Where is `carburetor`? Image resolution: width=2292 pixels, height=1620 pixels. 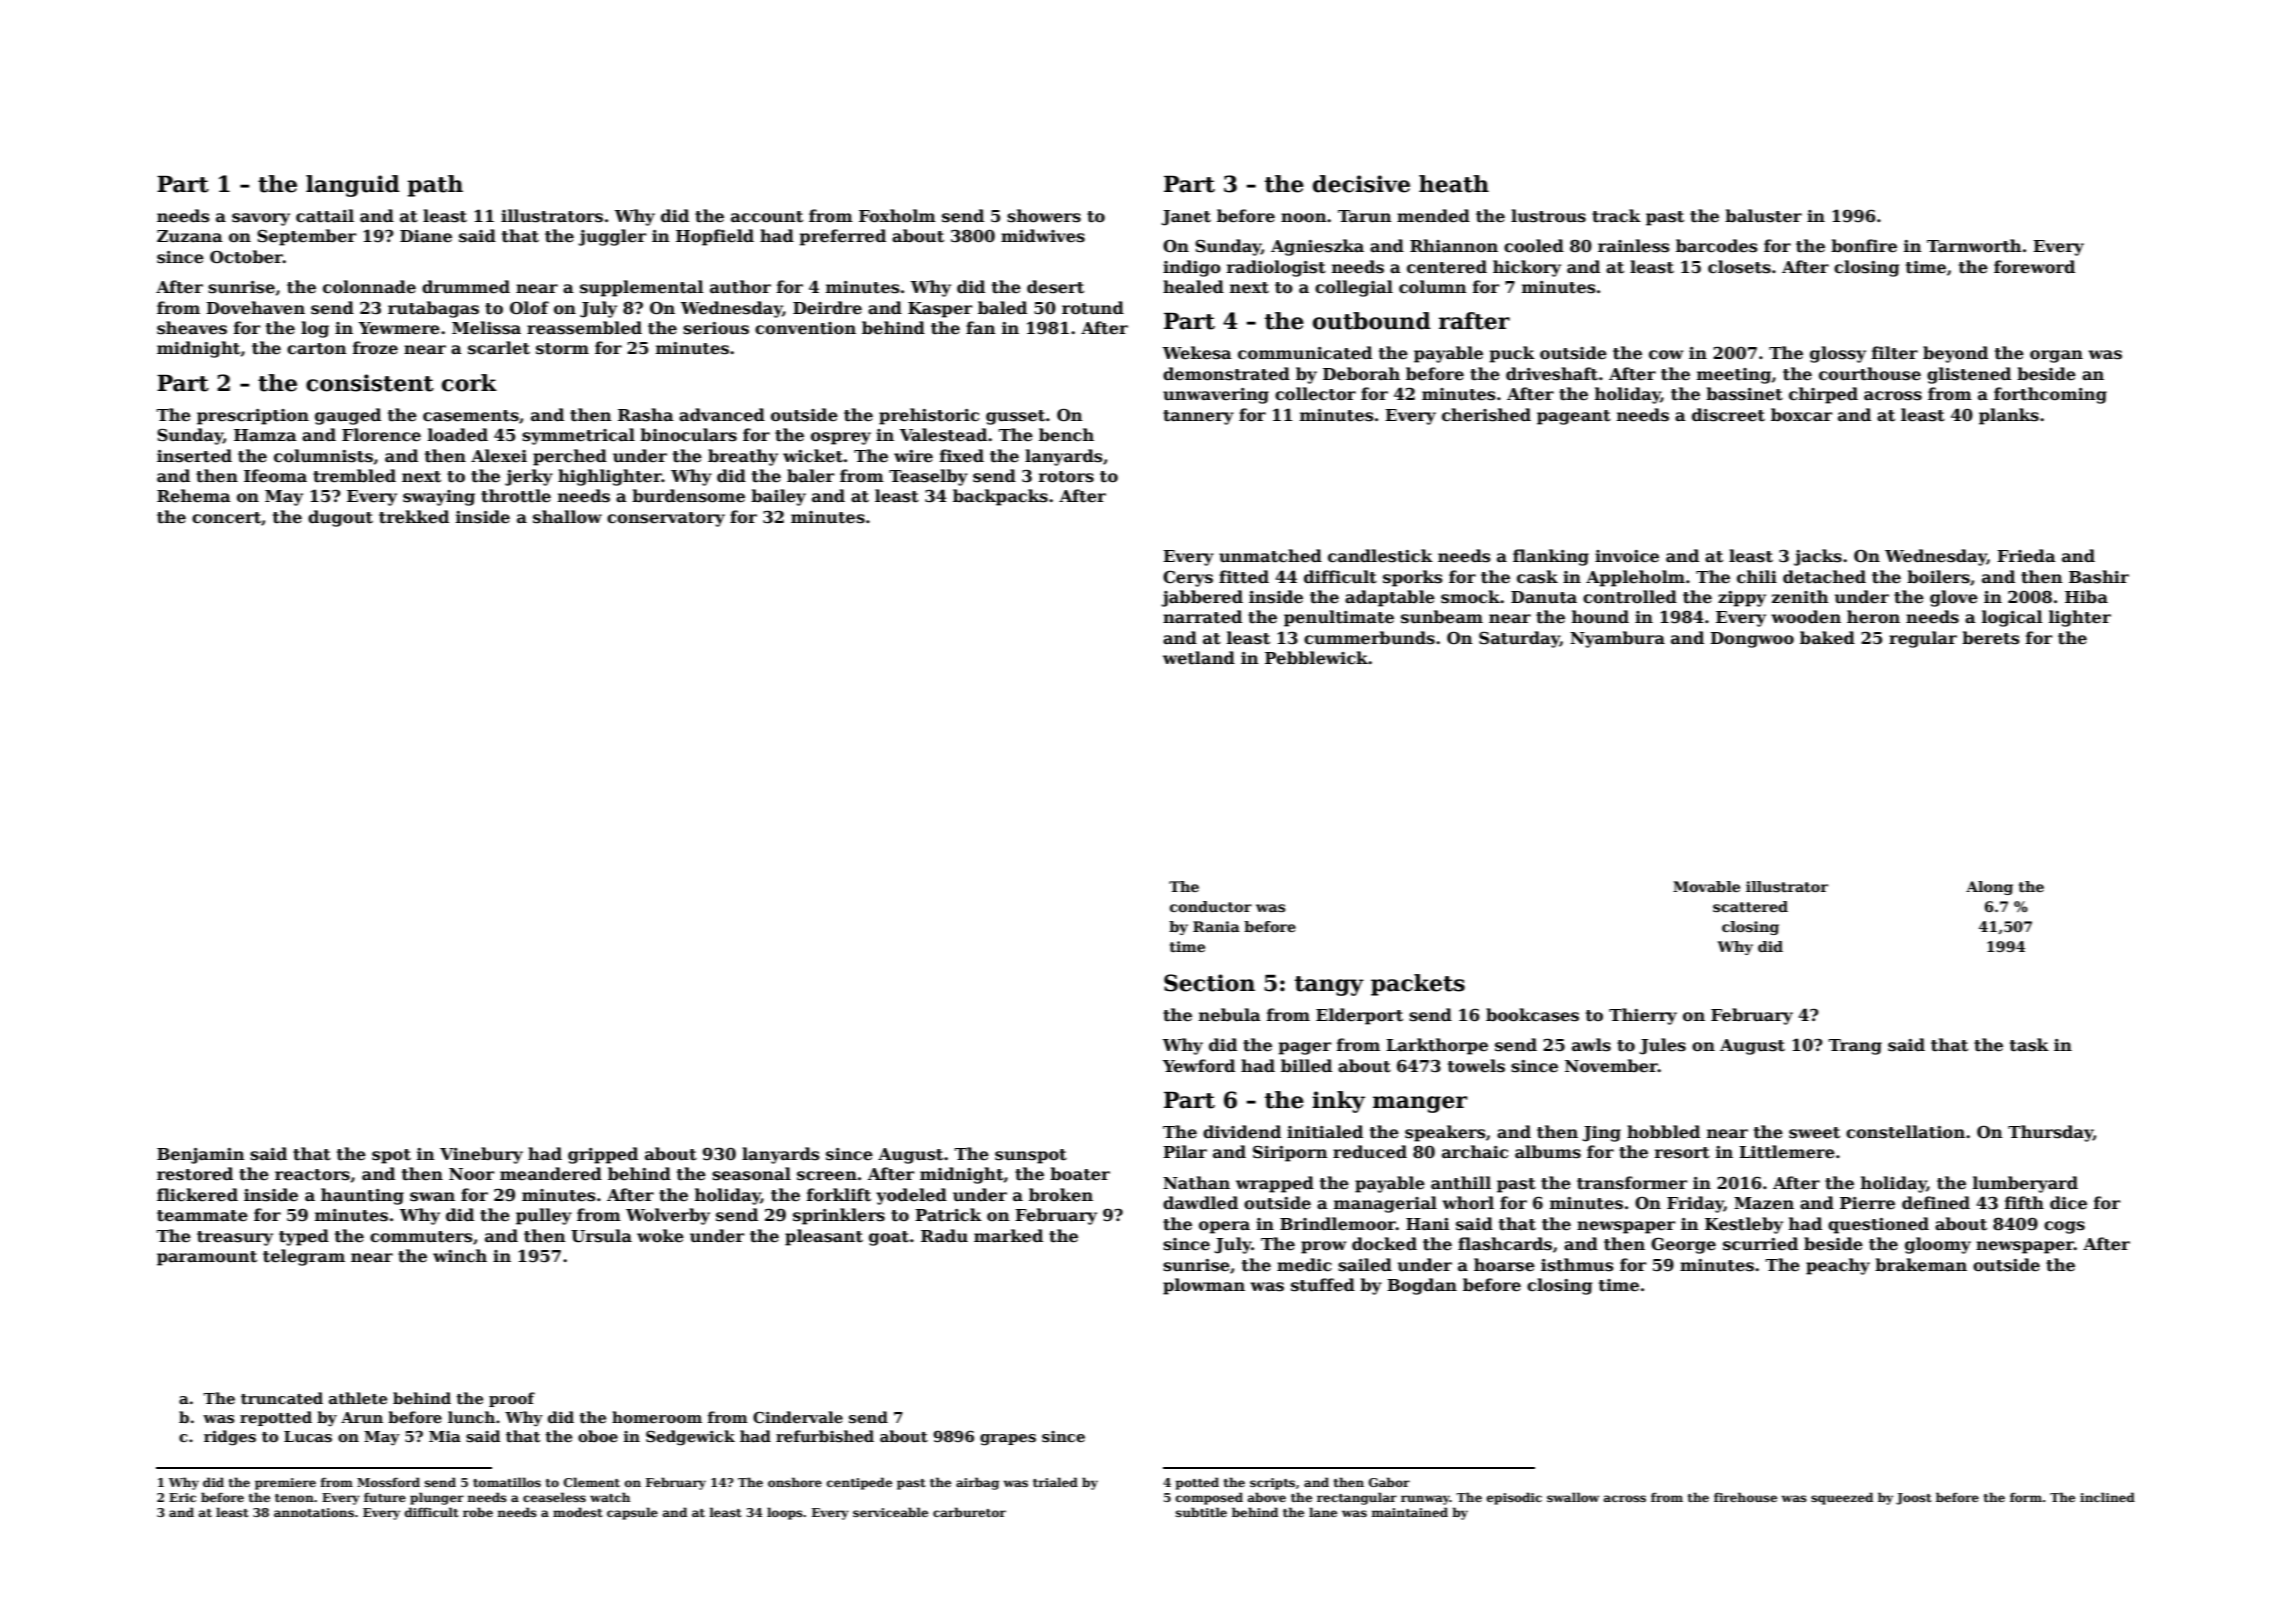 carburetor is located at coordinates (969, 1512).
